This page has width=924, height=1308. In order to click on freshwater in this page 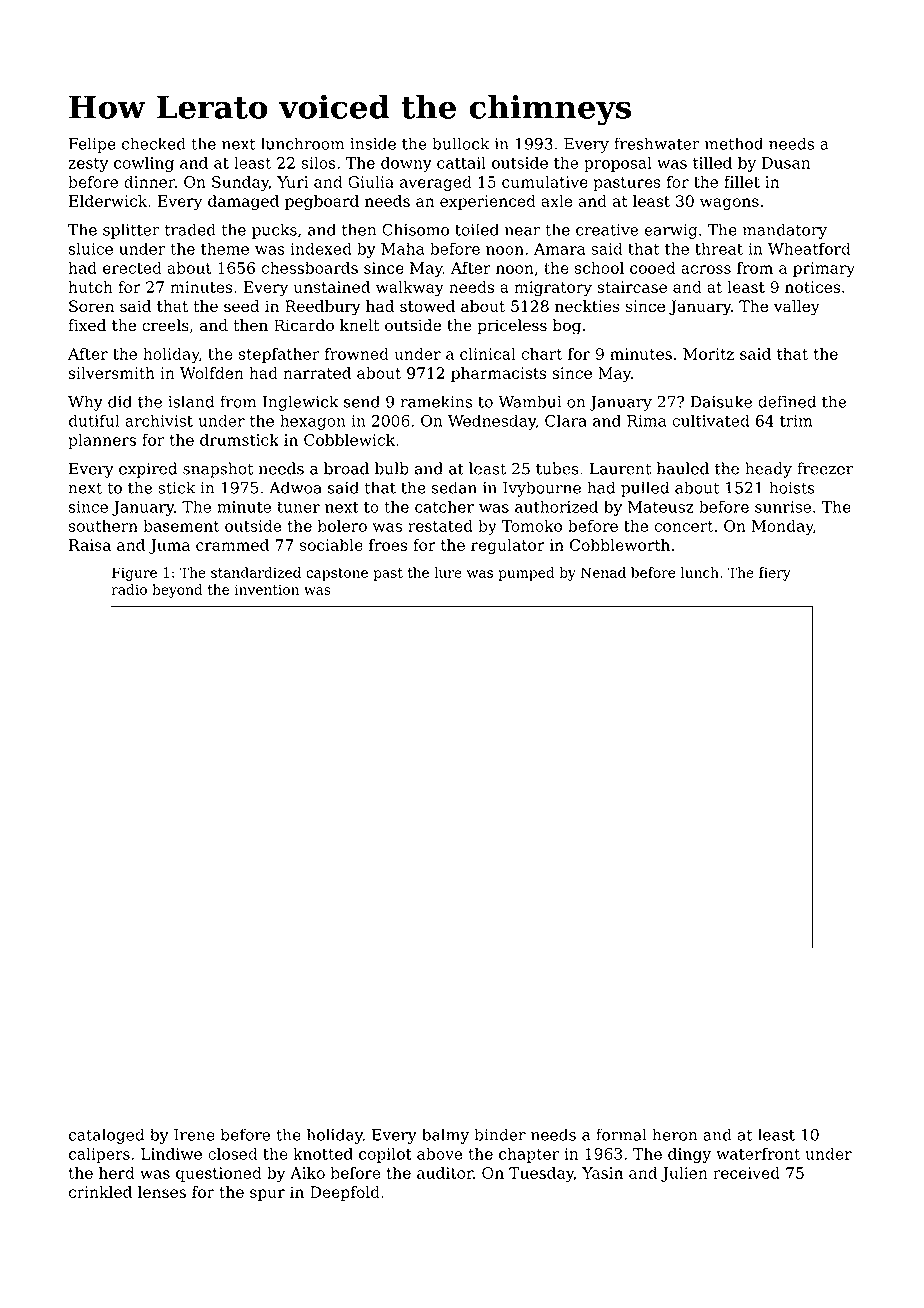, I will do `click(657, 143)`.
